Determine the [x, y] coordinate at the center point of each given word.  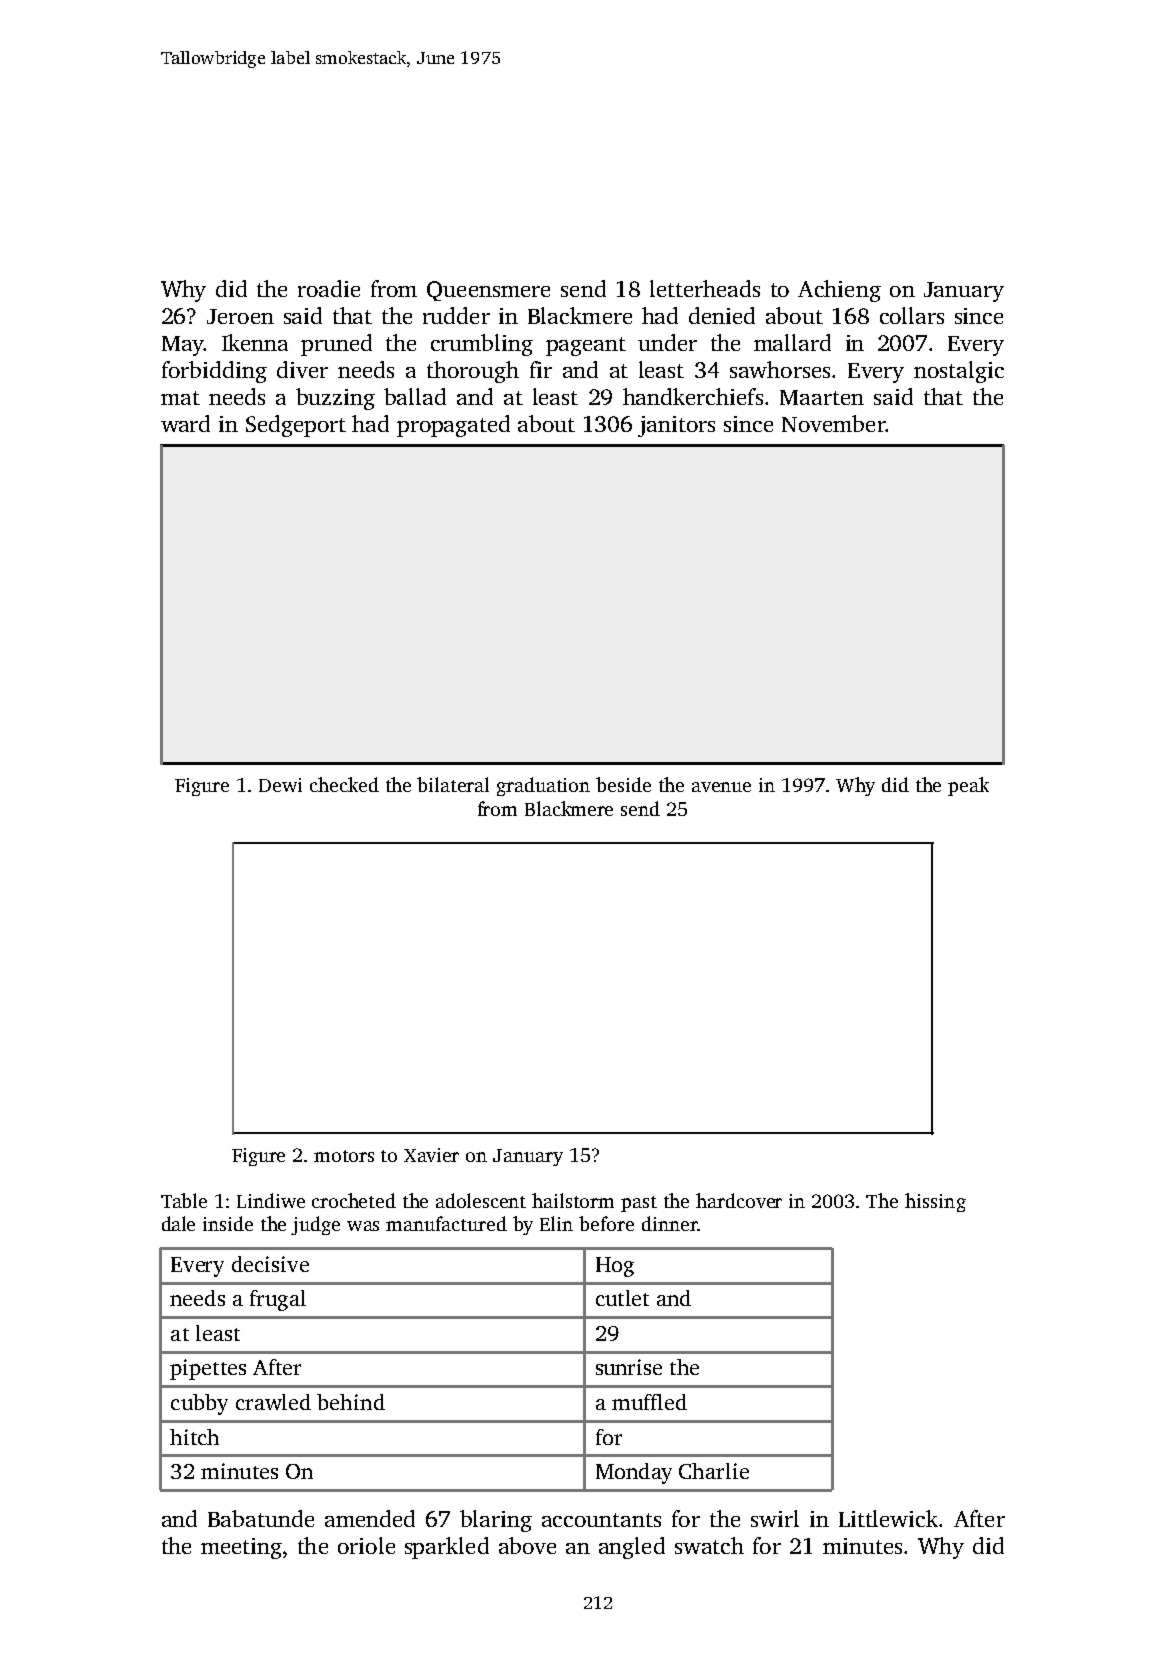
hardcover [739, 1200]
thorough [473, 372]
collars [912, 315]
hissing [935, 1202]
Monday [634, 1473]
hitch [194, 1437]
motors [344, 1156]
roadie [329, 288]
